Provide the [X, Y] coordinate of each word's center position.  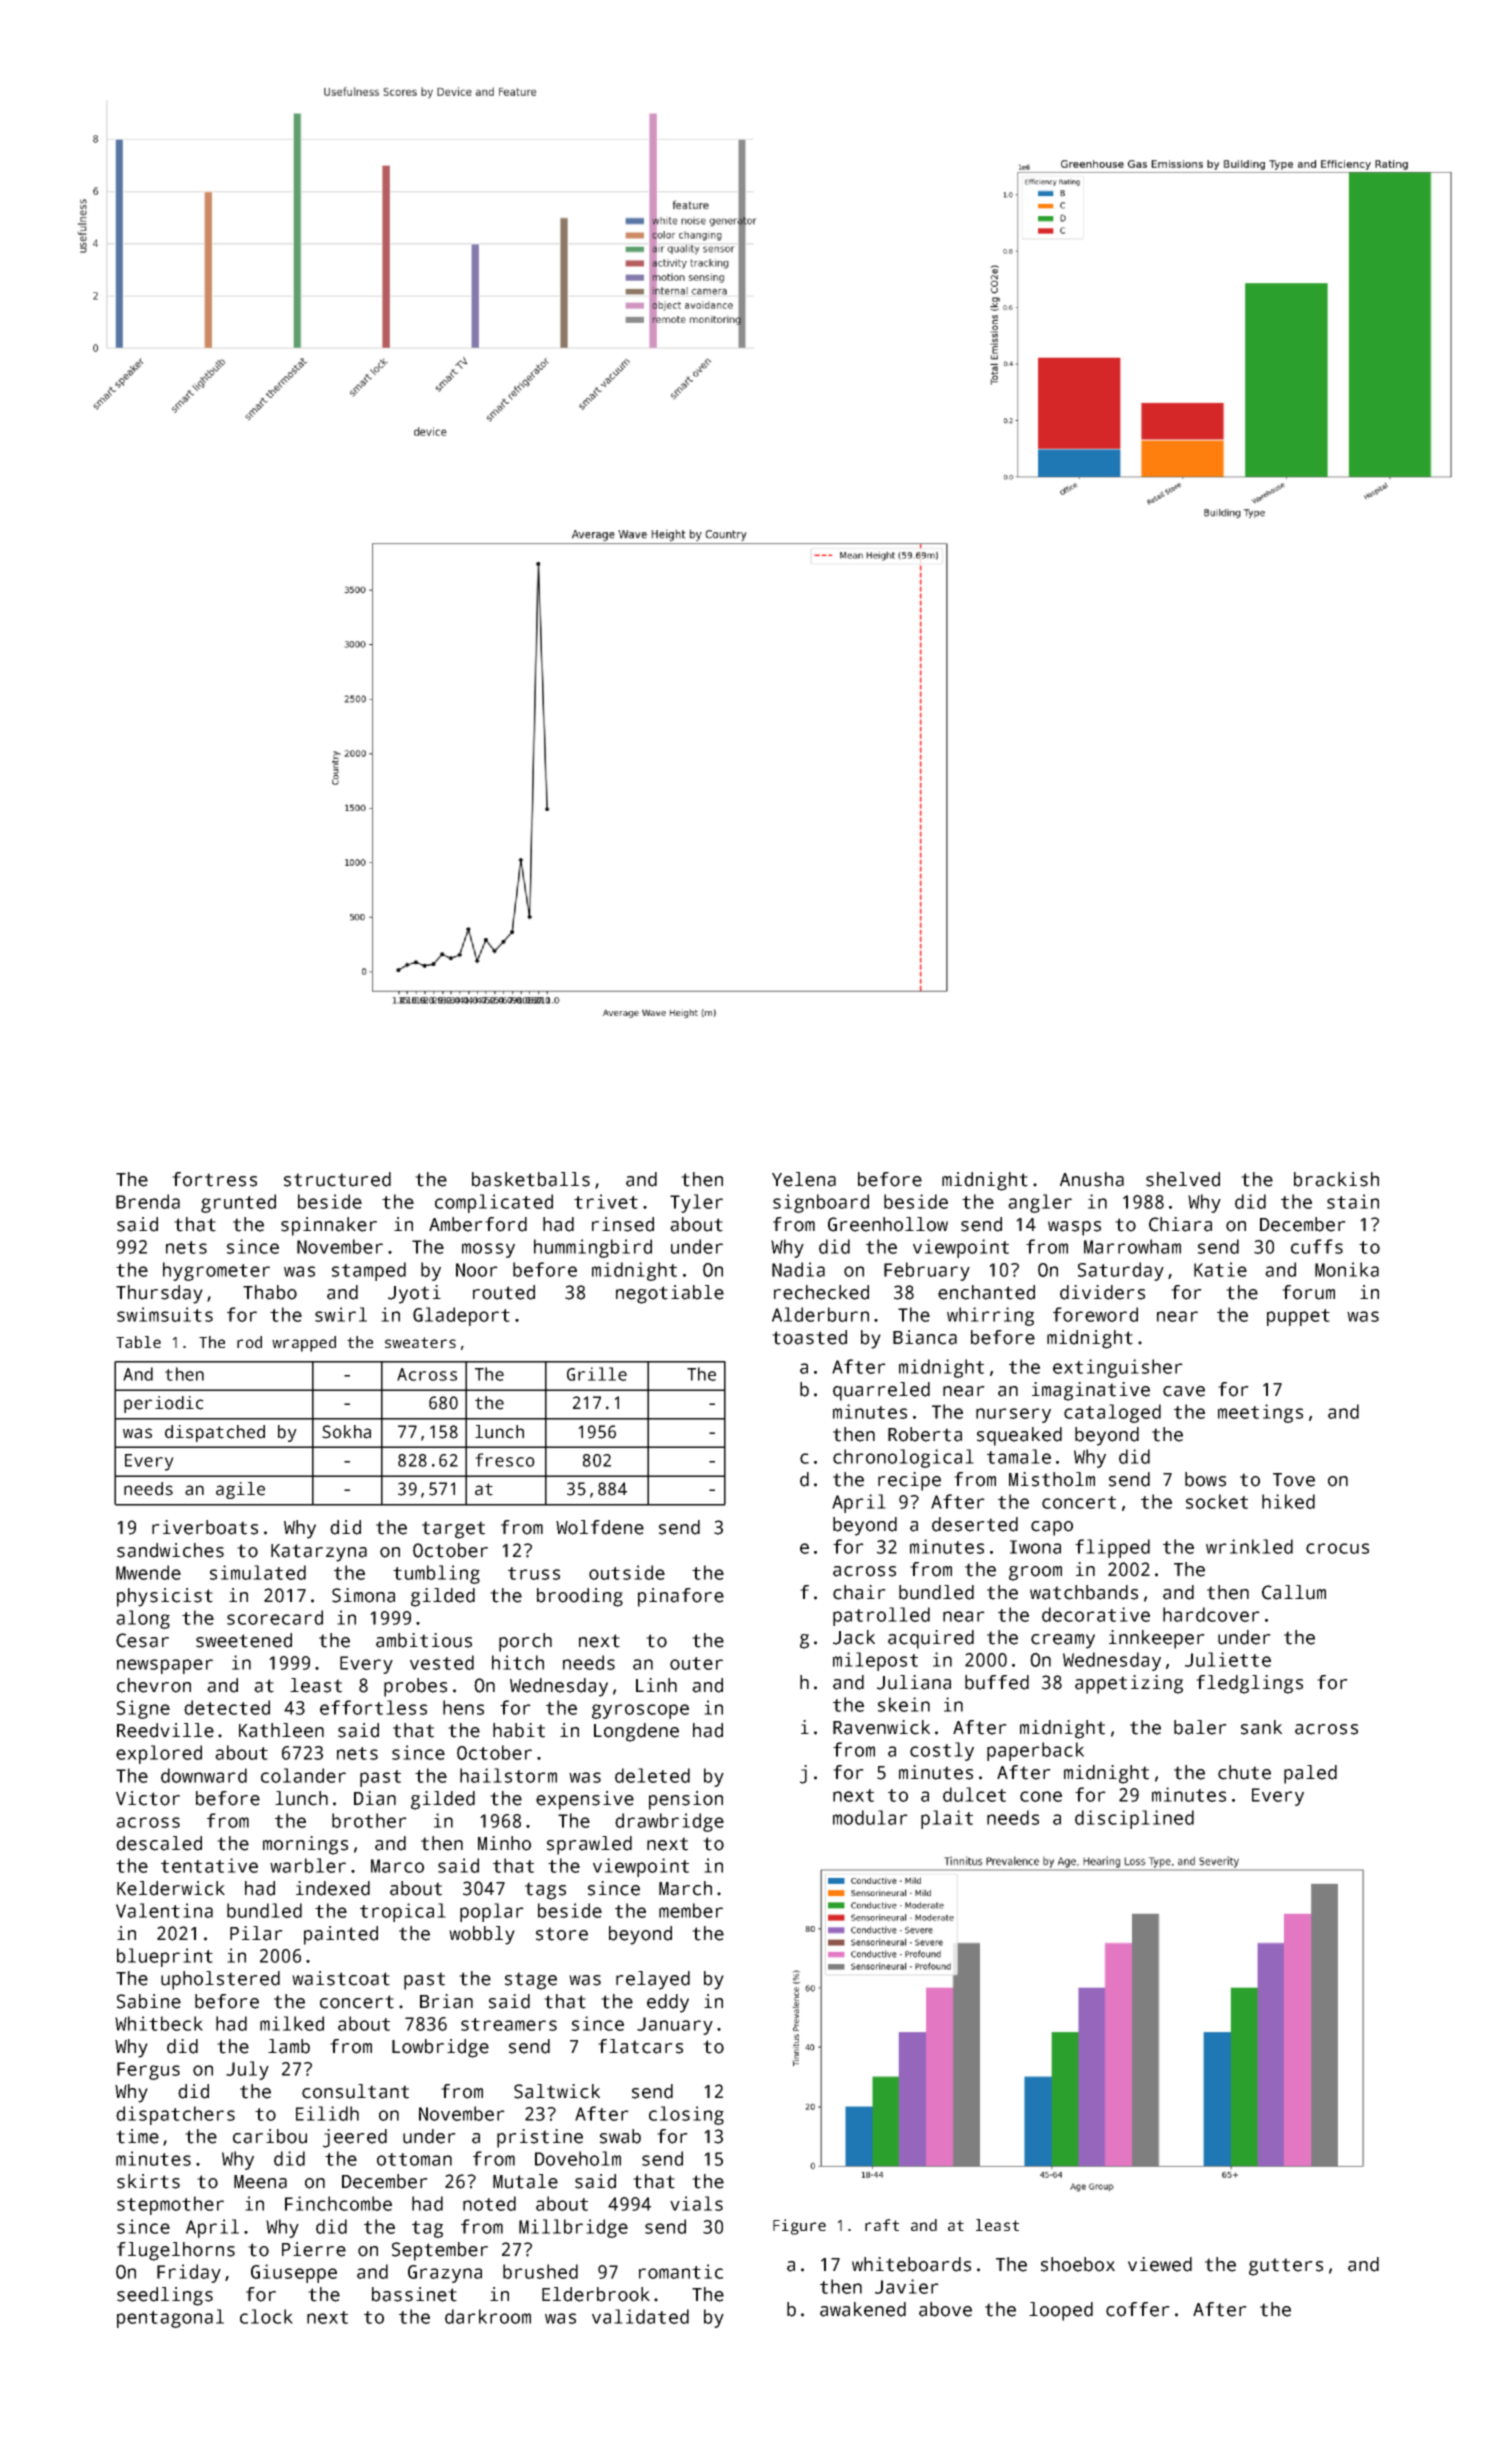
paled [1310, 1774]
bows [1205, 1479]
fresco [505, 1460]
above [945, 2309]
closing [686, 2115]
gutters [1286, 2267]
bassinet [414, 2294]
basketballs [531, 1179]
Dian [375, 1798]
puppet [1298, 1317]
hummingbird [593, 1248]
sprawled [589, 1845]
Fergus [148, 2071]
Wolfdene [600, 1527]
